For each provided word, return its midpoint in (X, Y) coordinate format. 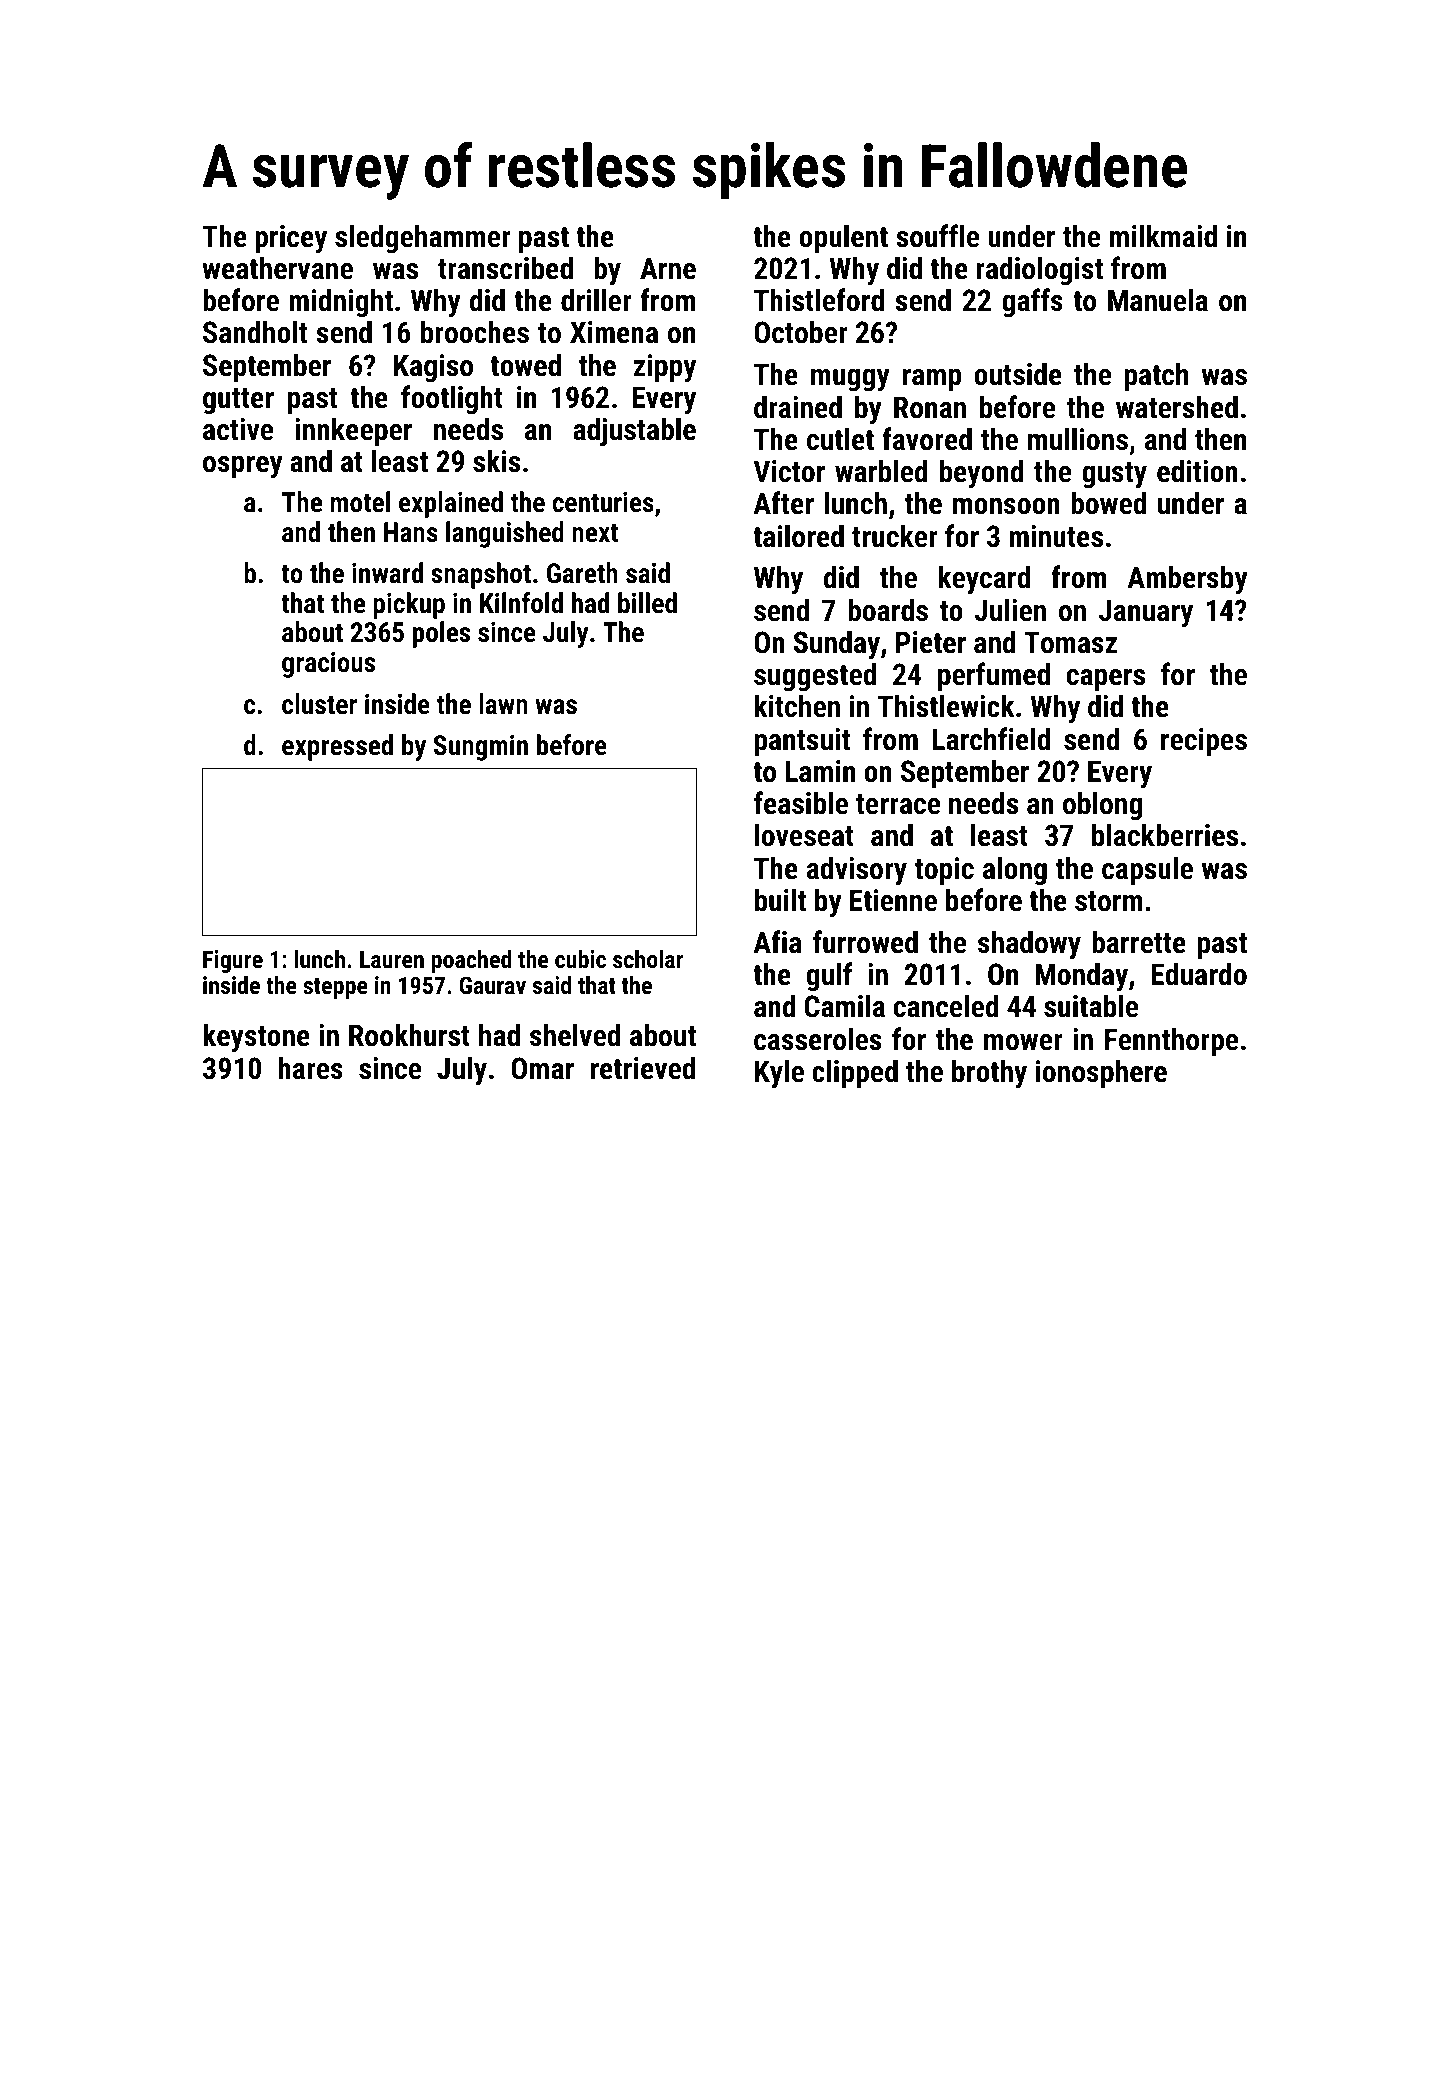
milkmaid (1163, 236)
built (780, 900)
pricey (291, 239)
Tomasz (1070, 642)
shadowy (1029, 945)
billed (647, 603)
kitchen (797, 706)
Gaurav (493, 985)
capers (1106, 680)
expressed (337, 747)
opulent (843, 238)
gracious (328, 665)
